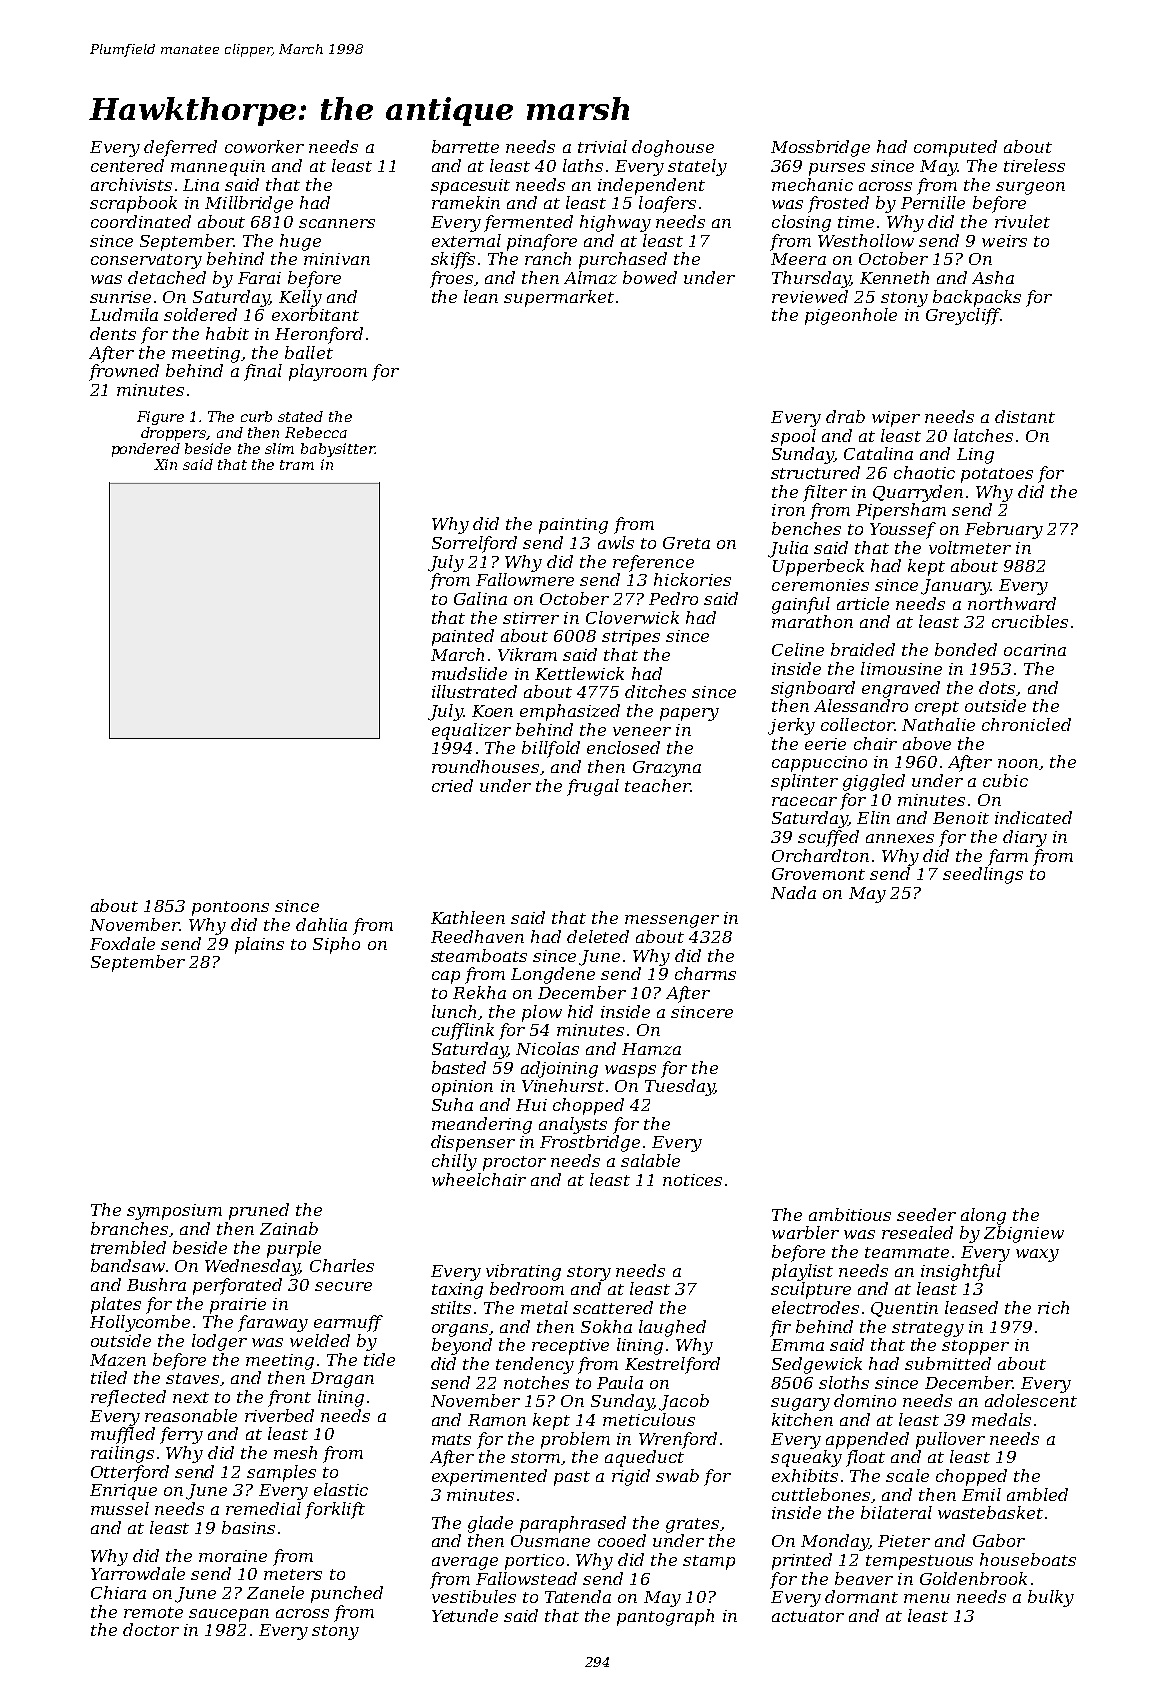  Describe the element at coordinates (463, 637) in the screenshot. I see `painted` at that location.
